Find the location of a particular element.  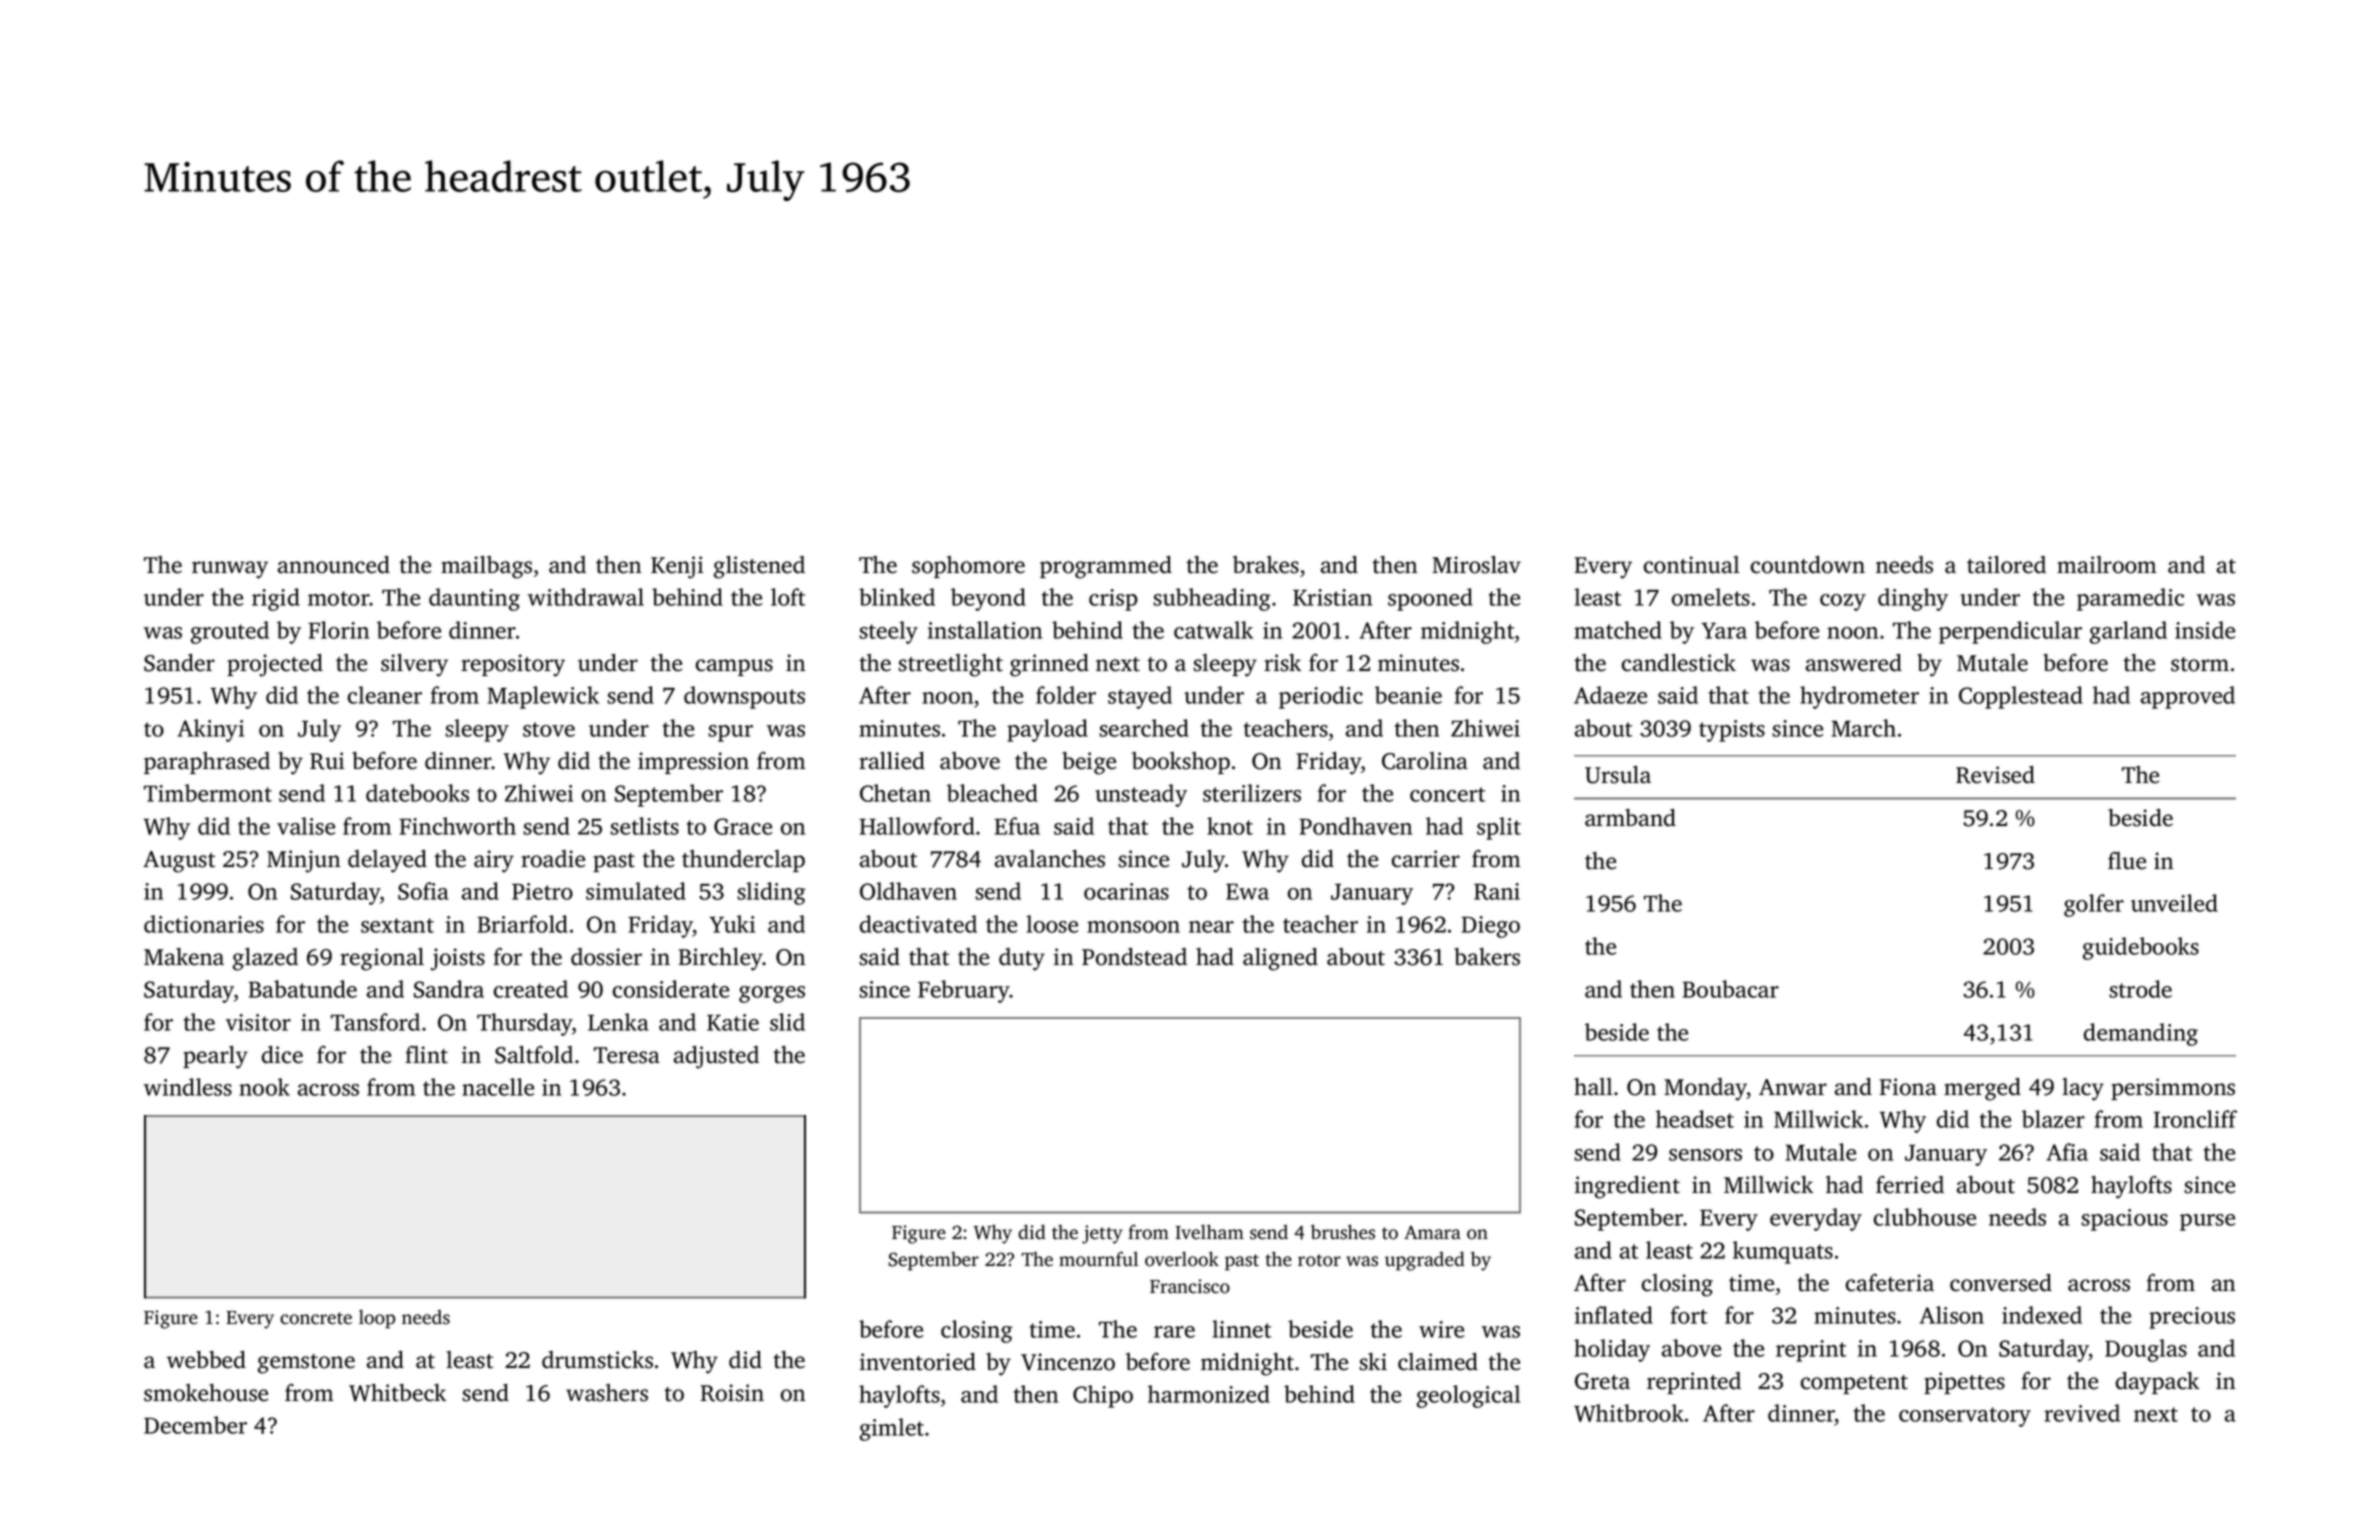

March is located at coordinates (1863, 728).
